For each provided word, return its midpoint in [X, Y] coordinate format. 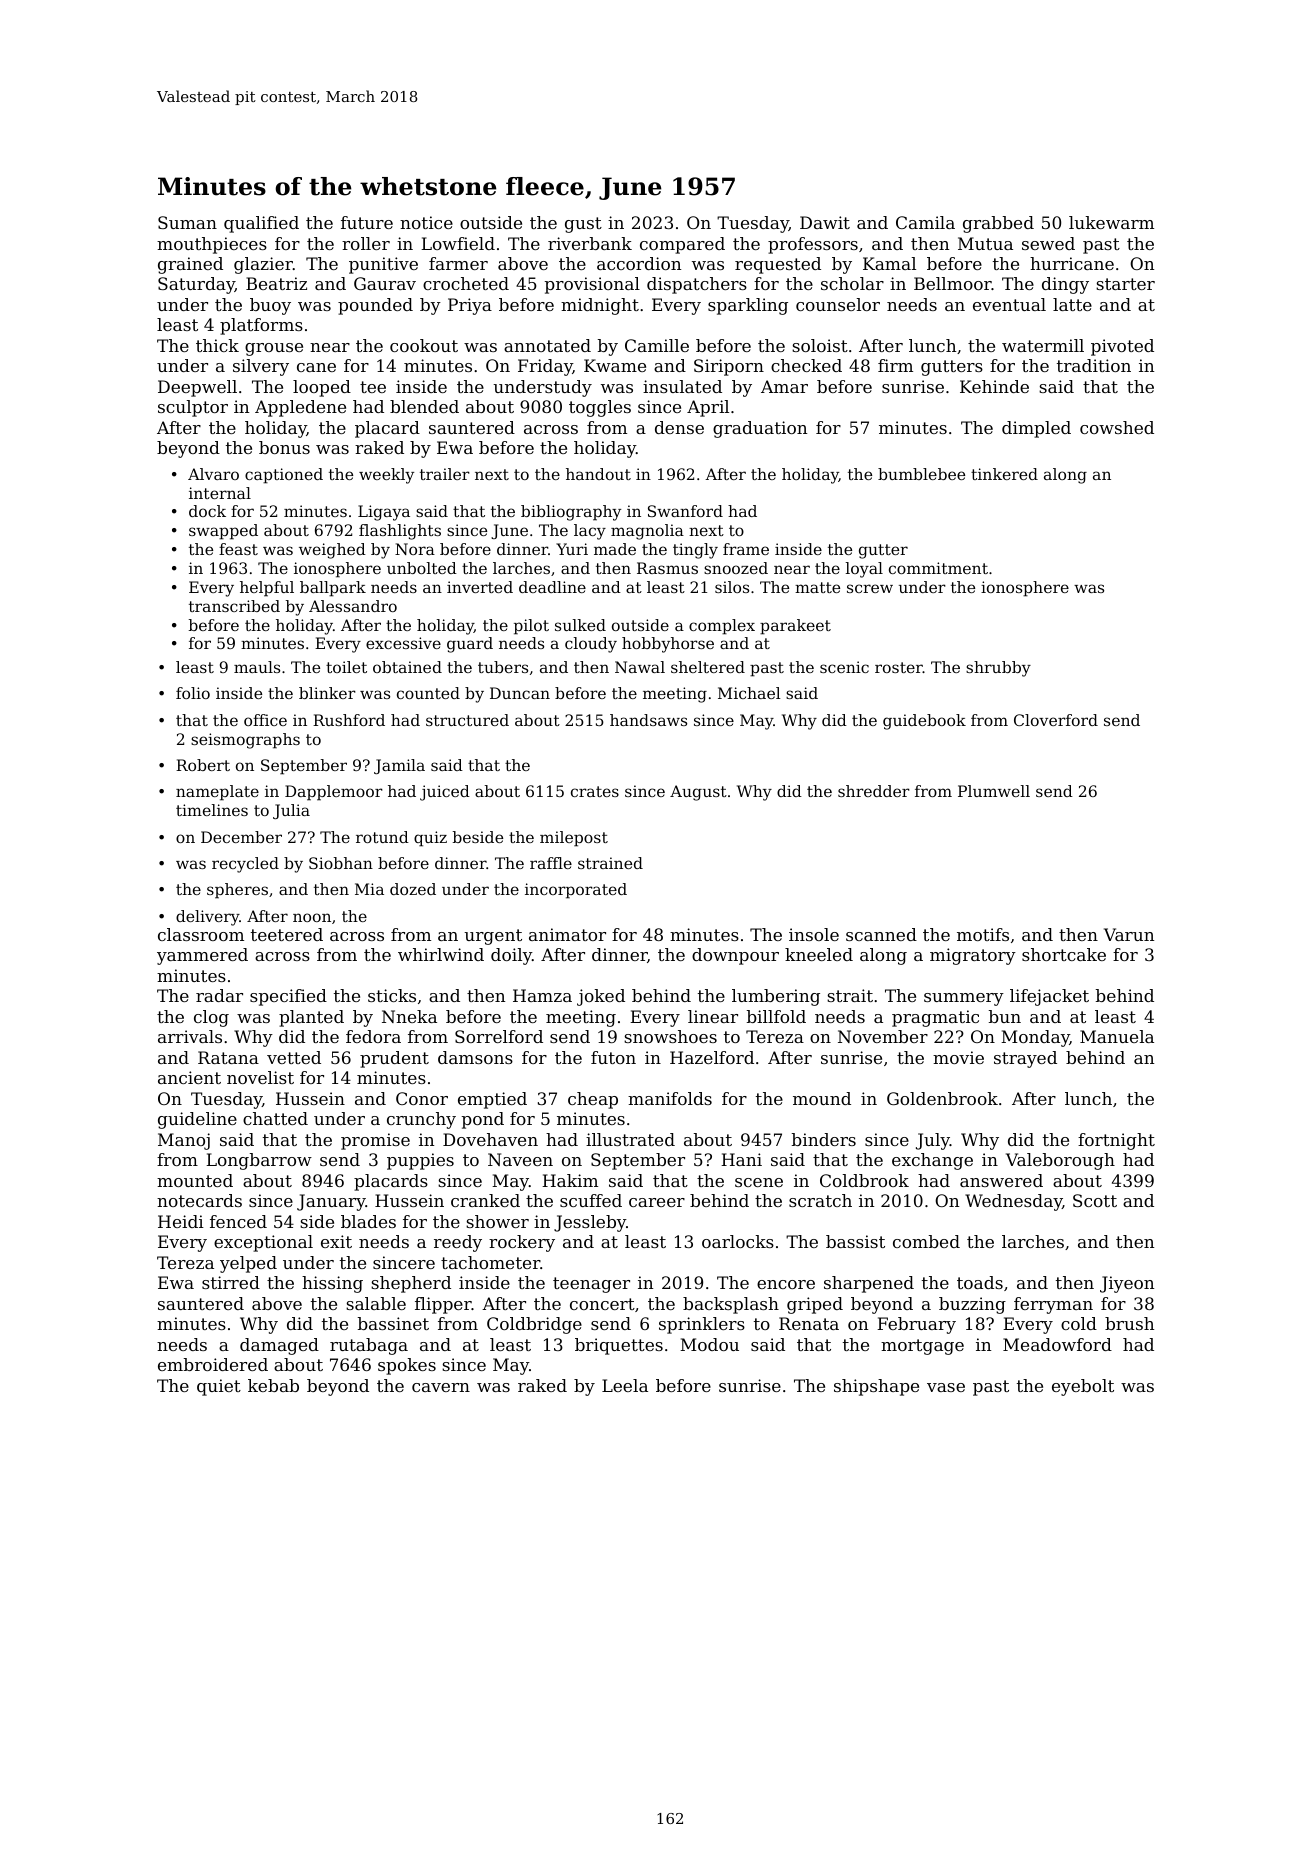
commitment [938, 568]
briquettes [619, 1346]
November [883, 1036]
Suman [187, 222]
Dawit [825, 222]
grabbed [998, 224]
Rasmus [667, 568]
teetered [287, 934]
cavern [441, 1387]
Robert [203, 765]
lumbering [776, 997]
